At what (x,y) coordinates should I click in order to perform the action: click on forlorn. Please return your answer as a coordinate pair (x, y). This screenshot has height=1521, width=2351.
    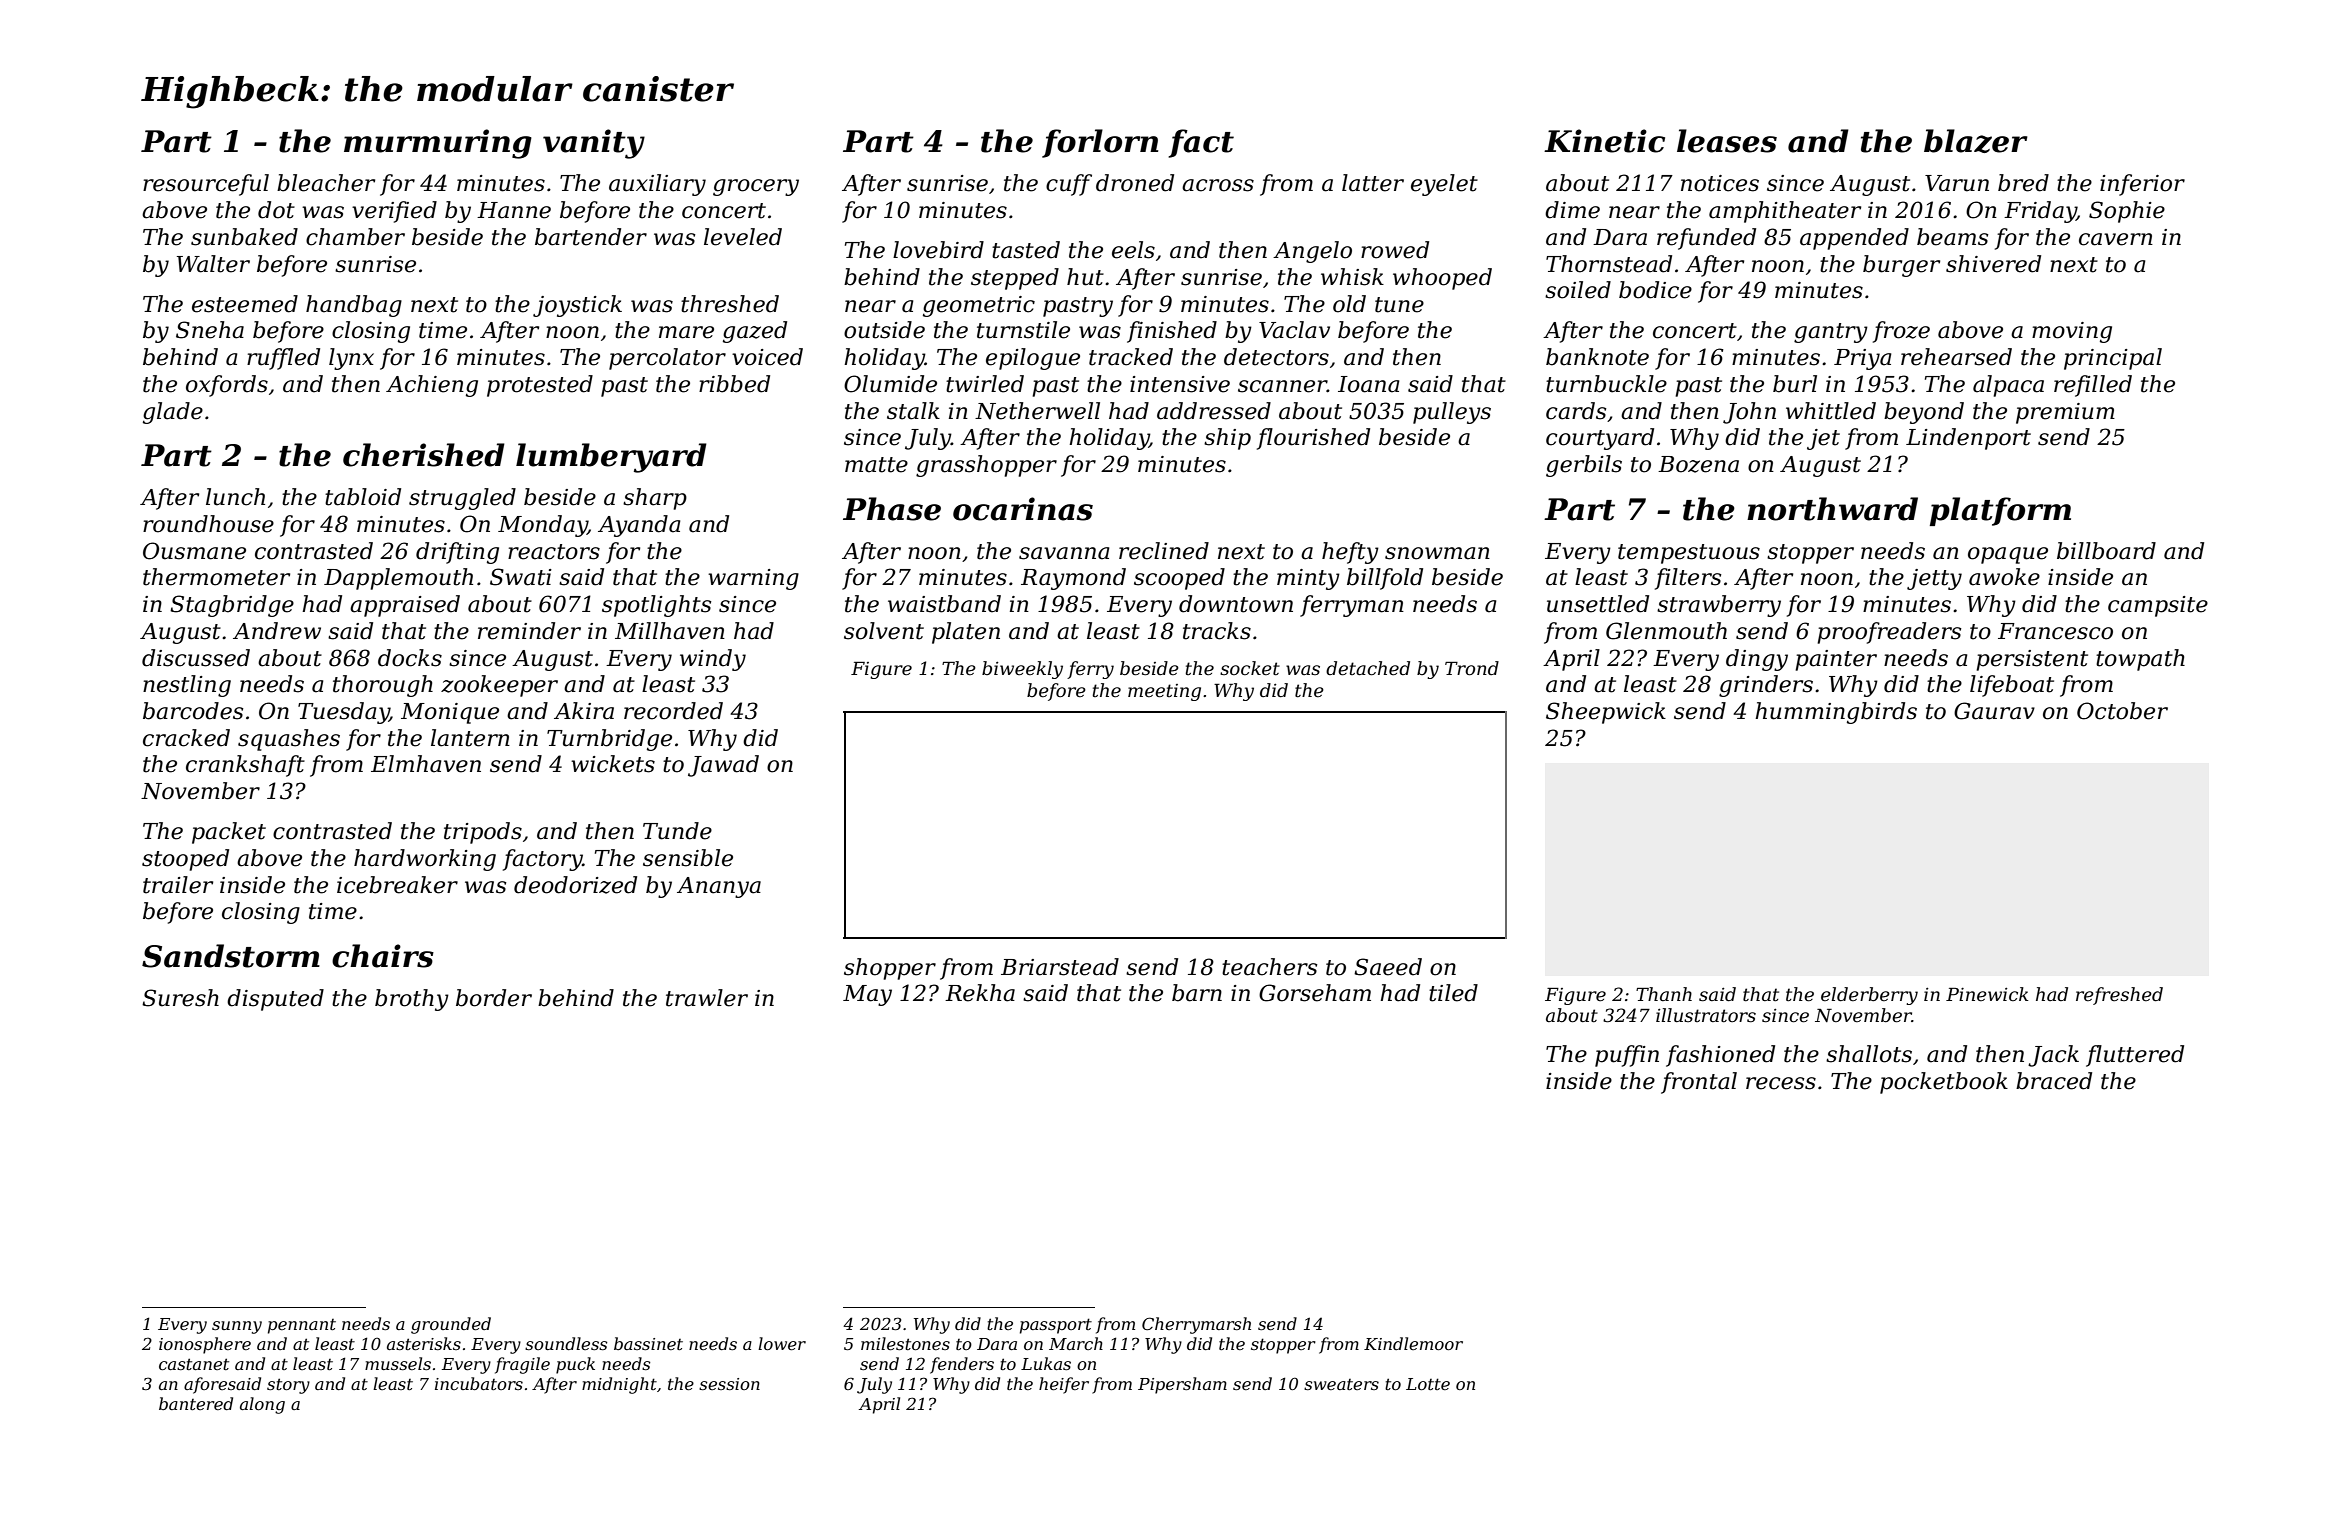
    Looking at the image, I should click on (1100, 143).
